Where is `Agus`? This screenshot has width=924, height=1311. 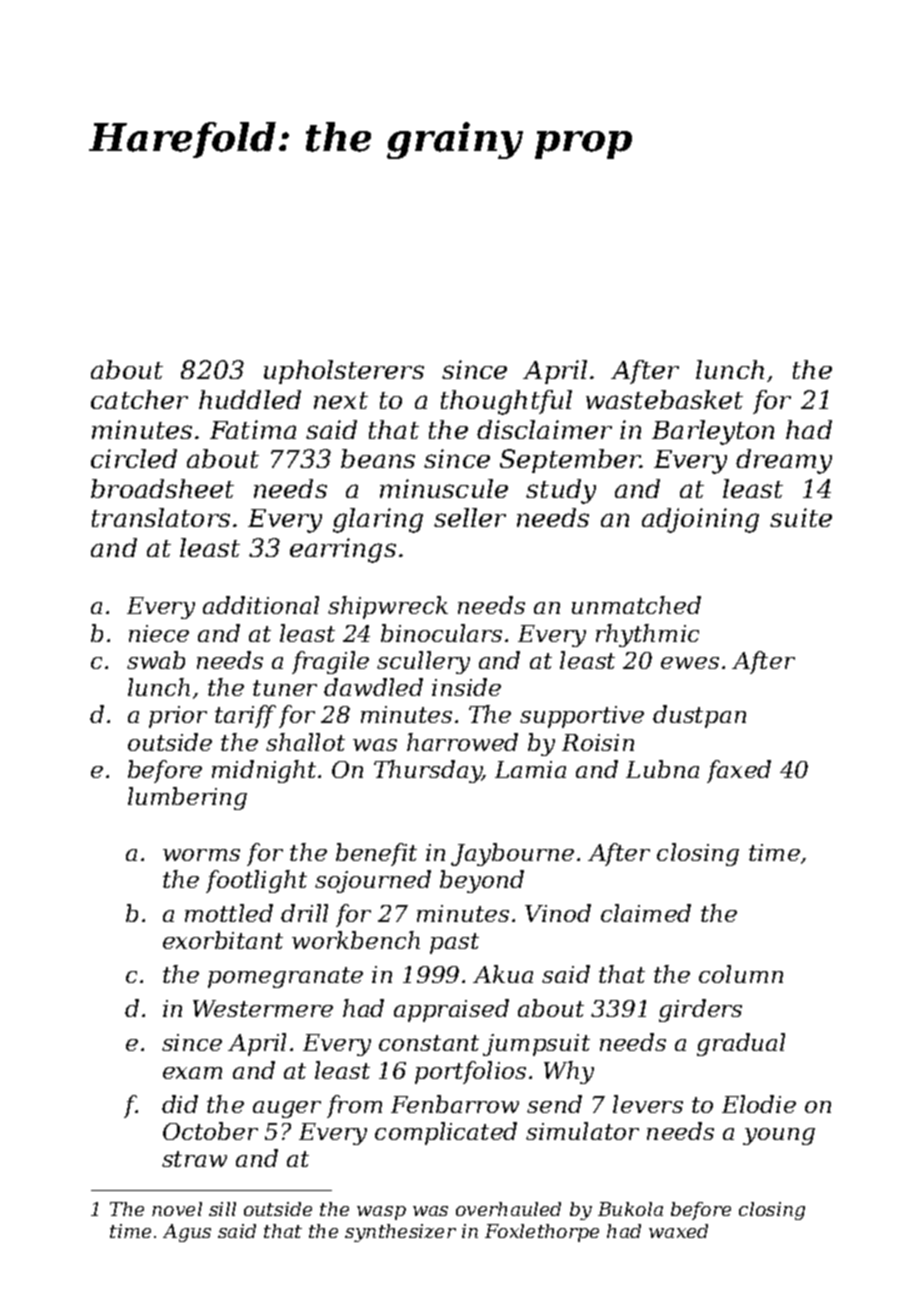 Agus is located at coordinates (187, 1233).
